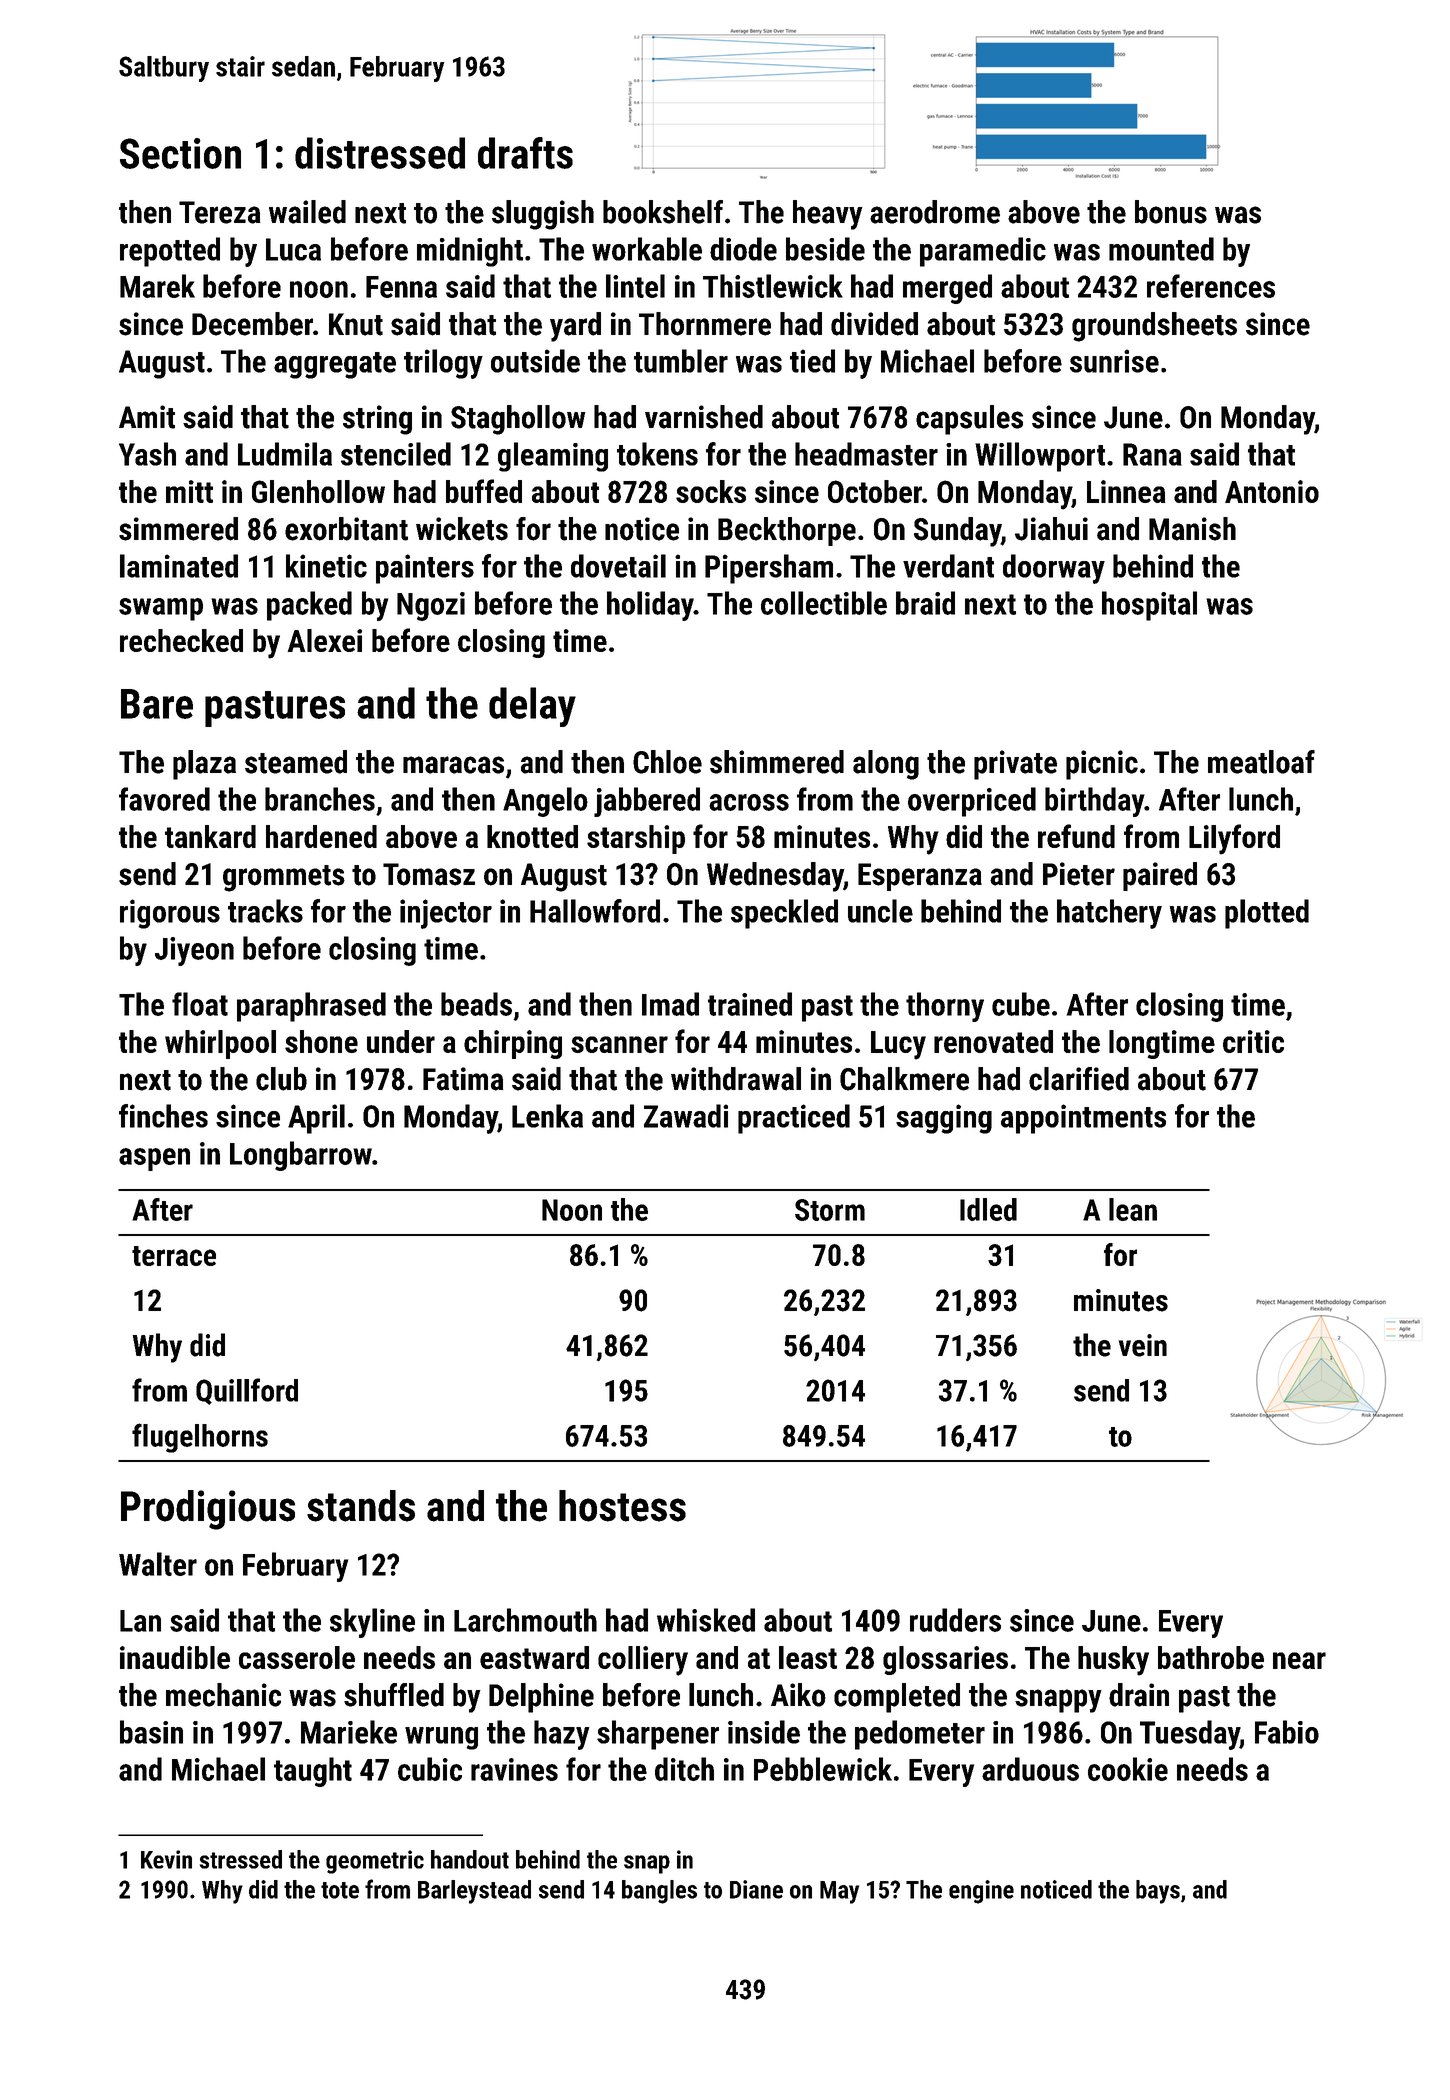 This screenshot has width=1450, height=2100. Describe the element at coordinates (1171, 212) in the screenshot. I see `bonus` at that location.
